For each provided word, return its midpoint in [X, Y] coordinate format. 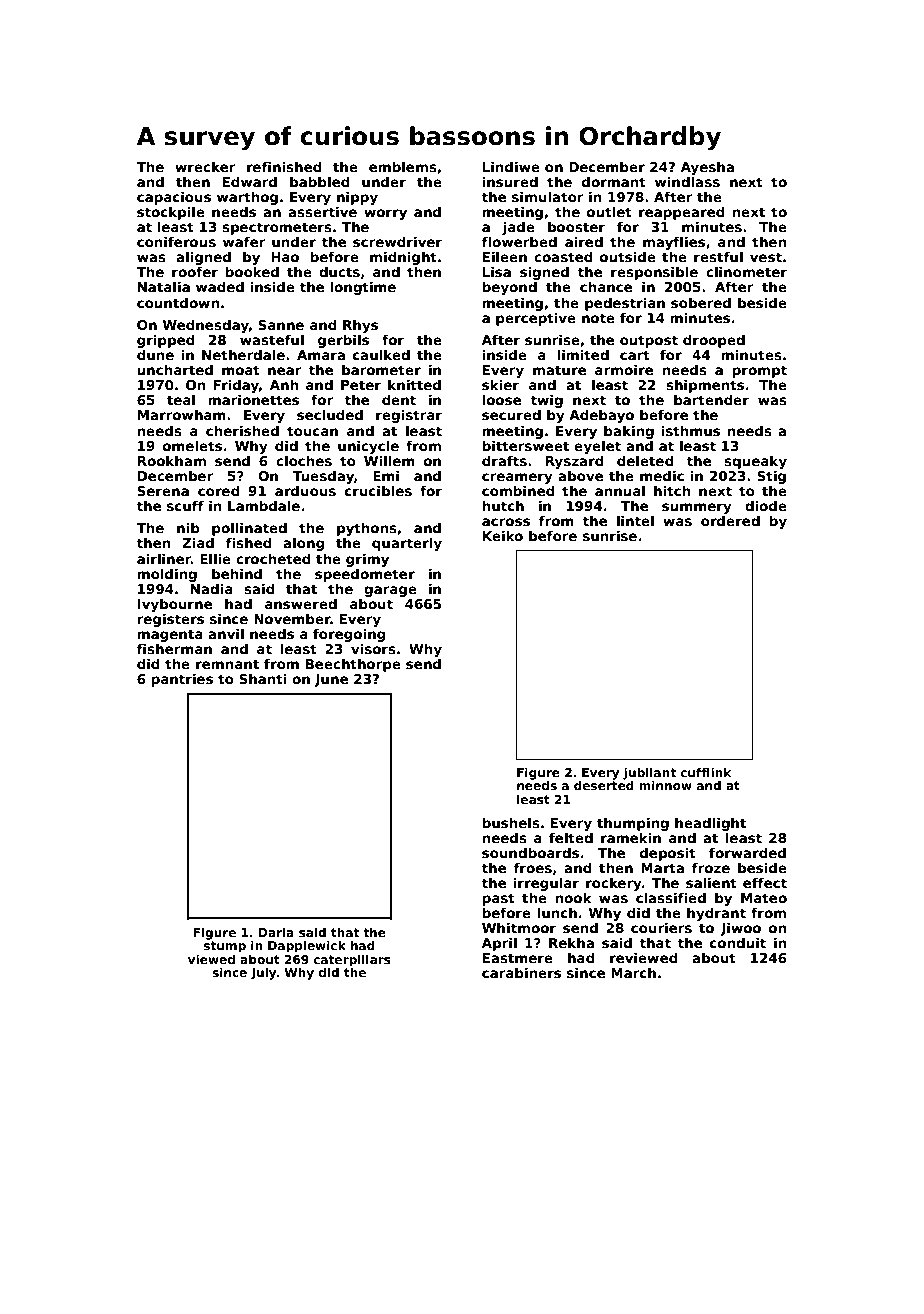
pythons [367, 529]
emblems [403, 166]
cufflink [706, 772]
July [263, 973]
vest [766, 257]
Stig [771, 477]
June [331, 680]
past [498, 899]
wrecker [205, 166]
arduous [305, 490]
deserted [604, 785]
